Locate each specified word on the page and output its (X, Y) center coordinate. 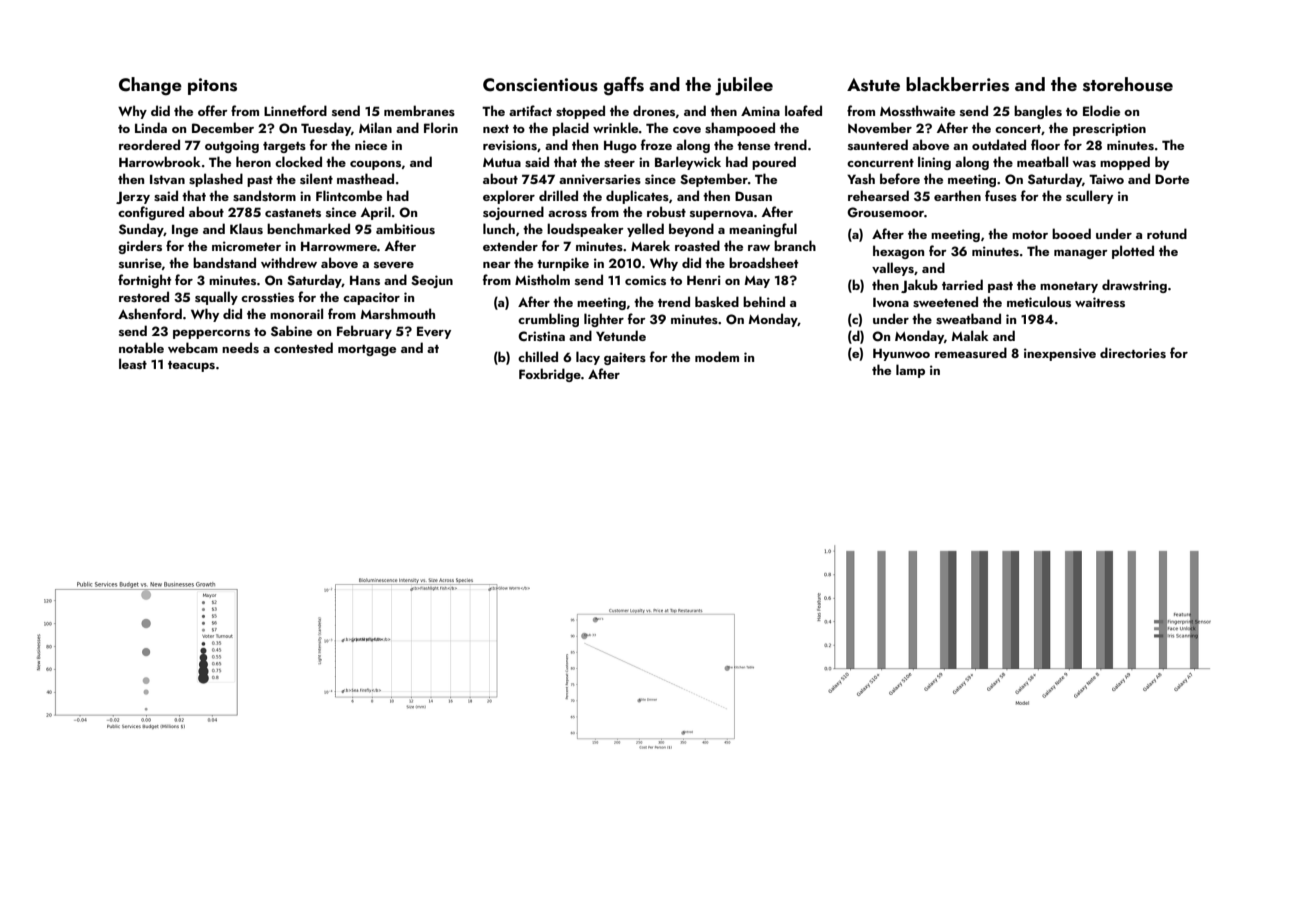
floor (1045, 144)
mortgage (367, 350)
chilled (538, 356)
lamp (910, 371)
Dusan (753, 196)
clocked (298, 161)
